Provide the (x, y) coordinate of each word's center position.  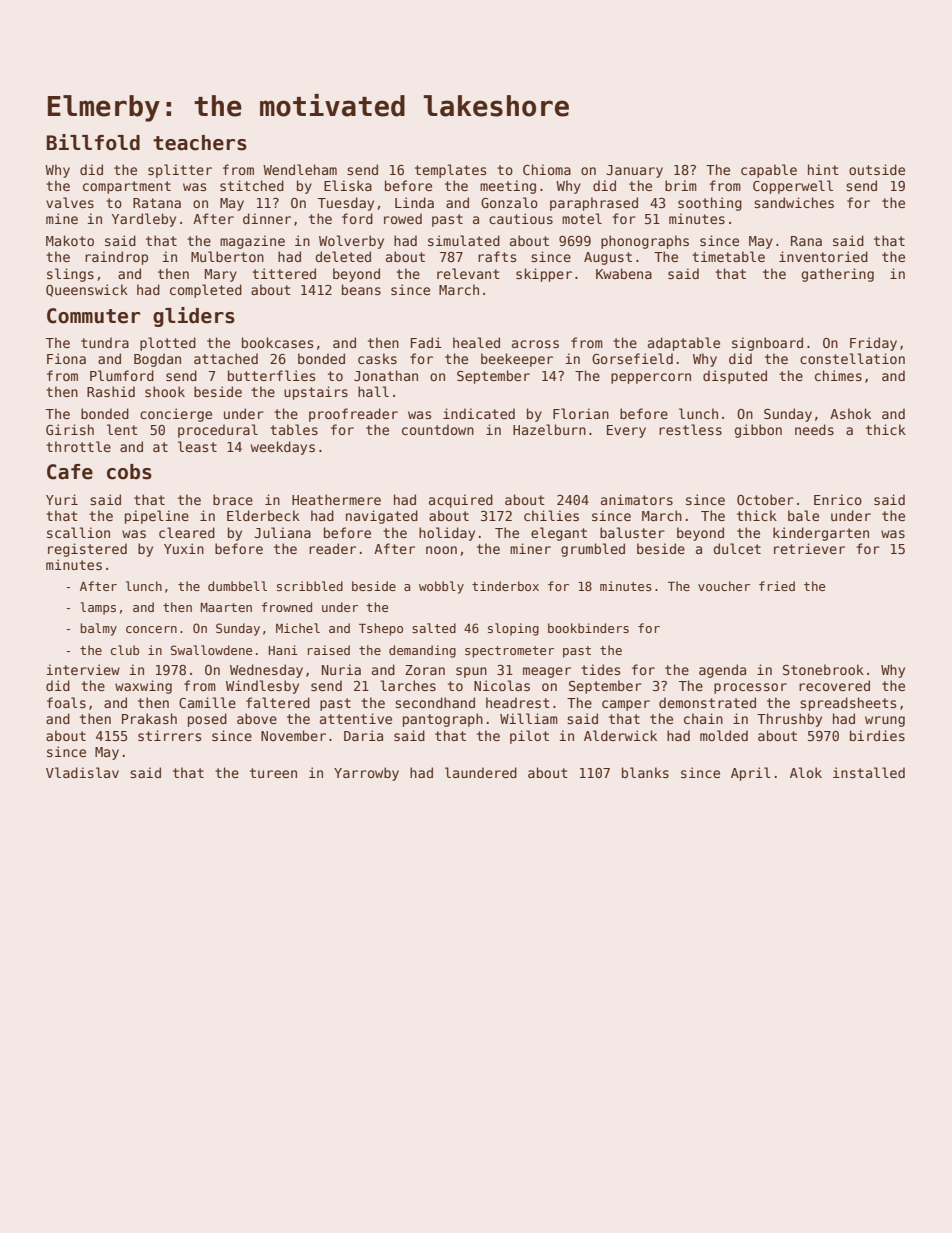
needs (814, 429)
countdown (438, 429)
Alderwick (620, 735)
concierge (176, 415)
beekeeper (517, 360)
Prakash (149, 718)
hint (823, 169)
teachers (200, 143)
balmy (98, 629)
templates (450, 171)
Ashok (850, 413)
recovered (834, 685)
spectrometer (509, 652)
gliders (194, 317)
